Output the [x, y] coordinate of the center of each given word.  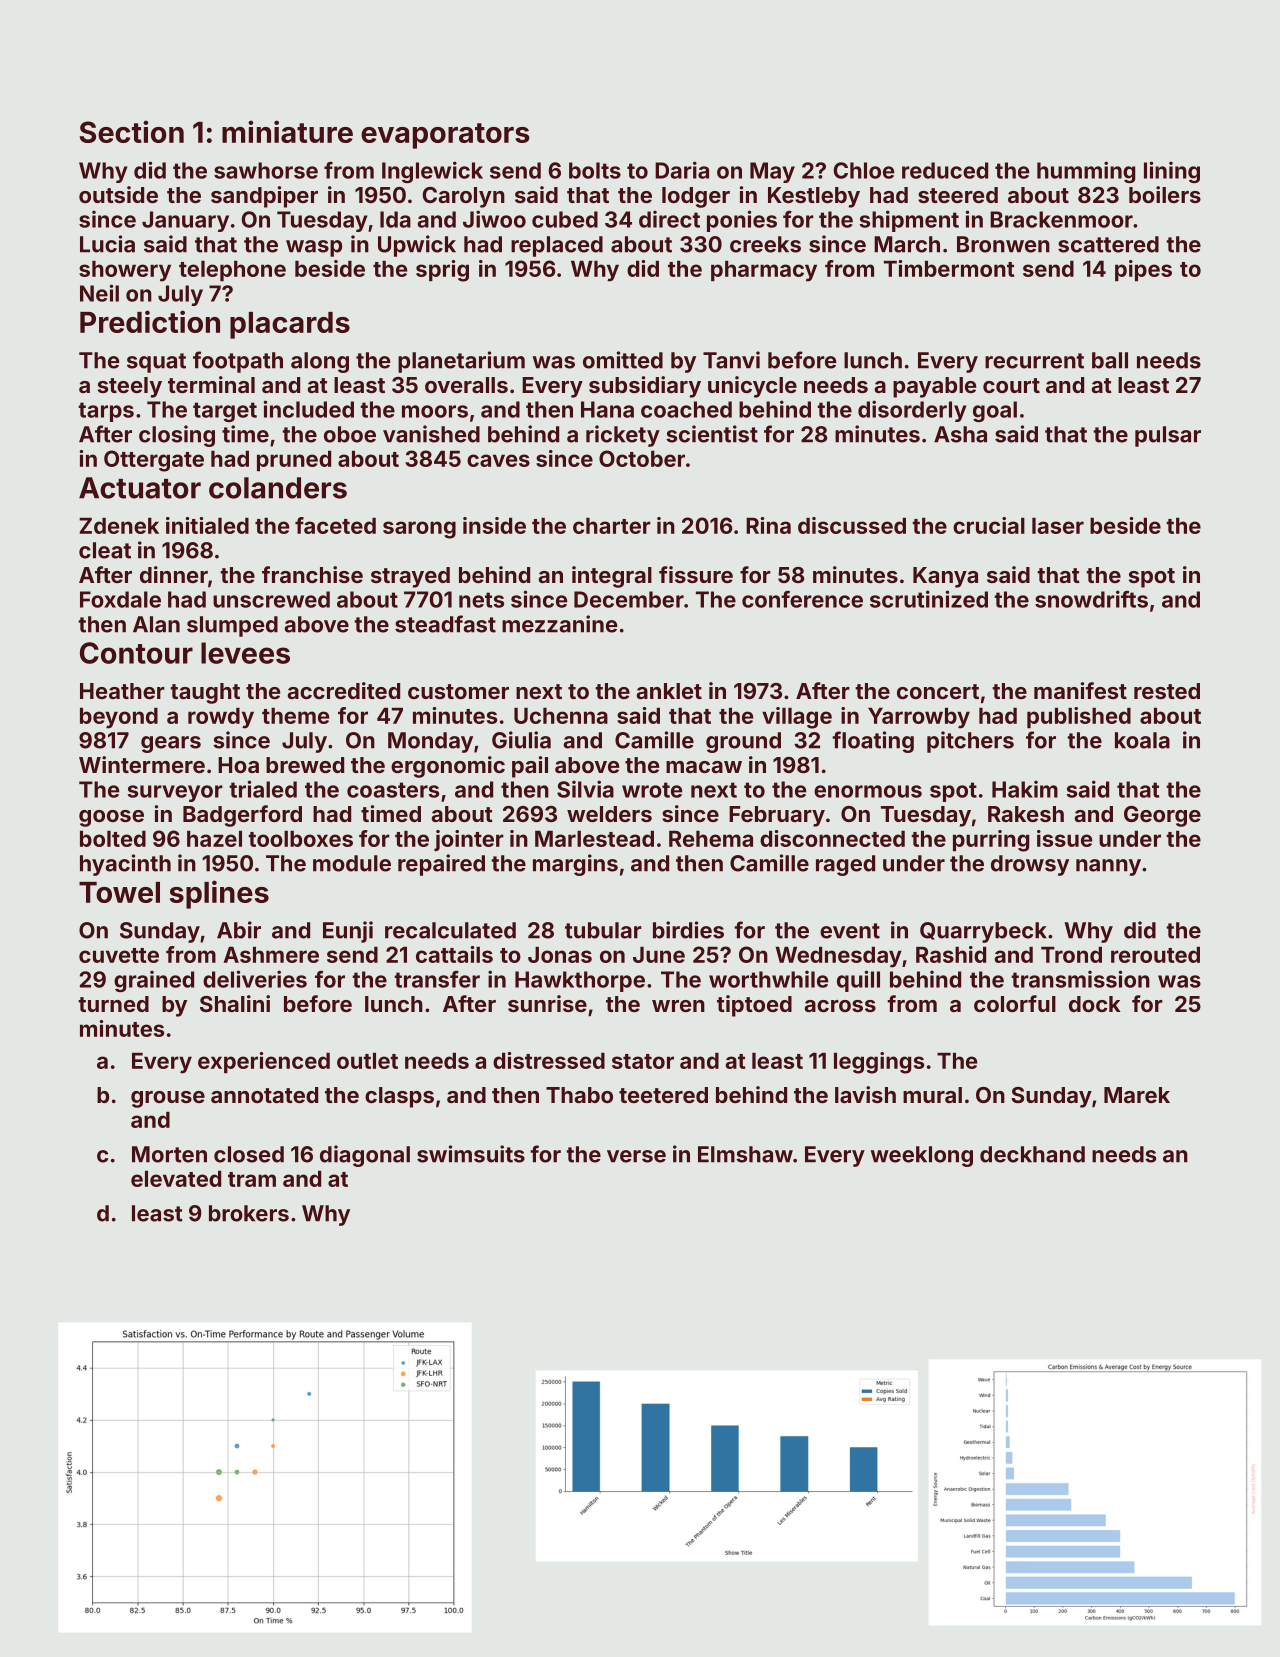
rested [1167, 691]
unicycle [752, 387]
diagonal [365, 1156]
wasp [314, 248]
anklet [669, 691]
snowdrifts [1091, 599]
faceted [335, 525]
